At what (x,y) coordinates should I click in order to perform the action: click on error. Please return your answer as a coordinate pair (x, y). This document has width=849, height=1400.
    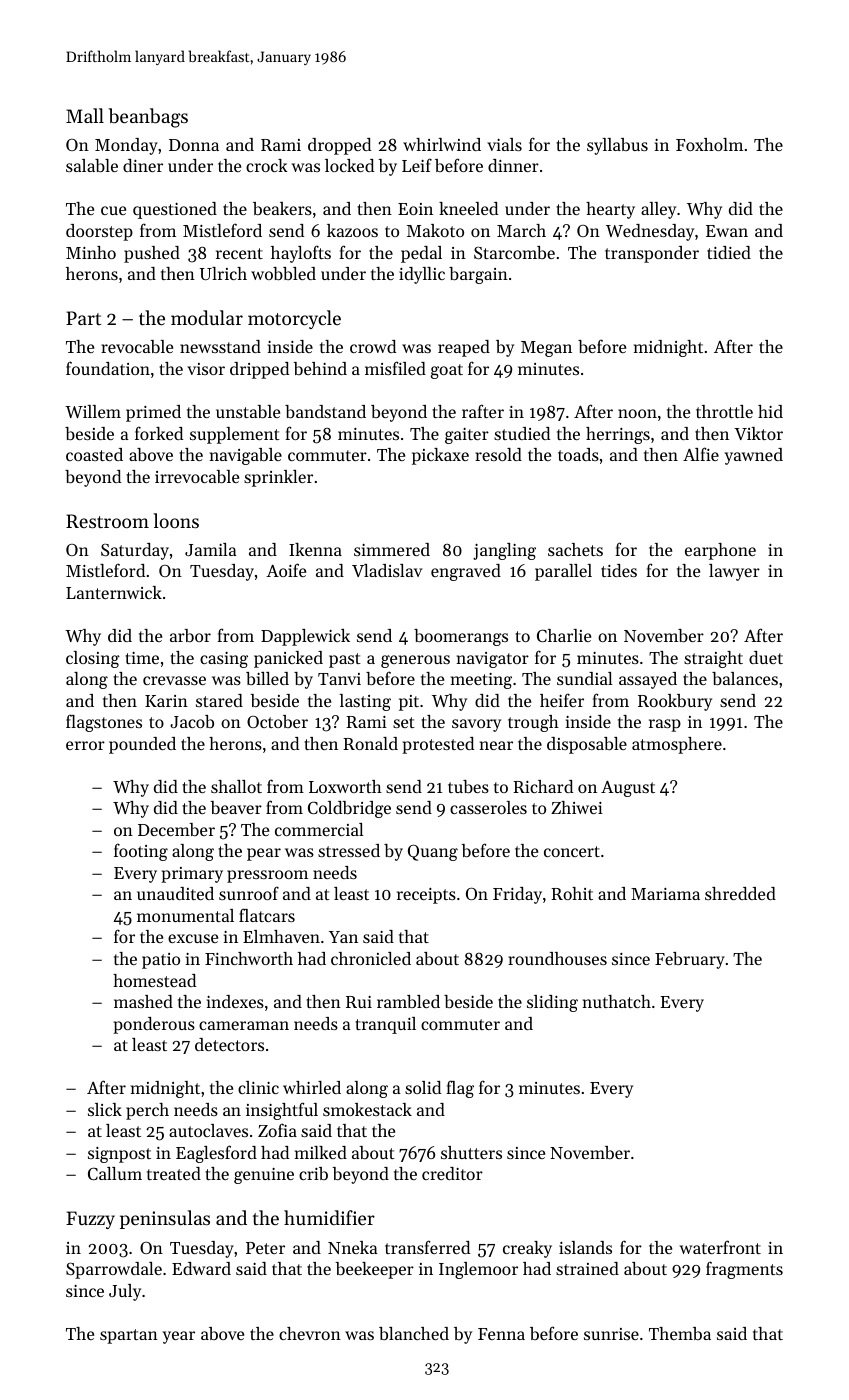
    Looking at the image, I should click on (85, 745).
